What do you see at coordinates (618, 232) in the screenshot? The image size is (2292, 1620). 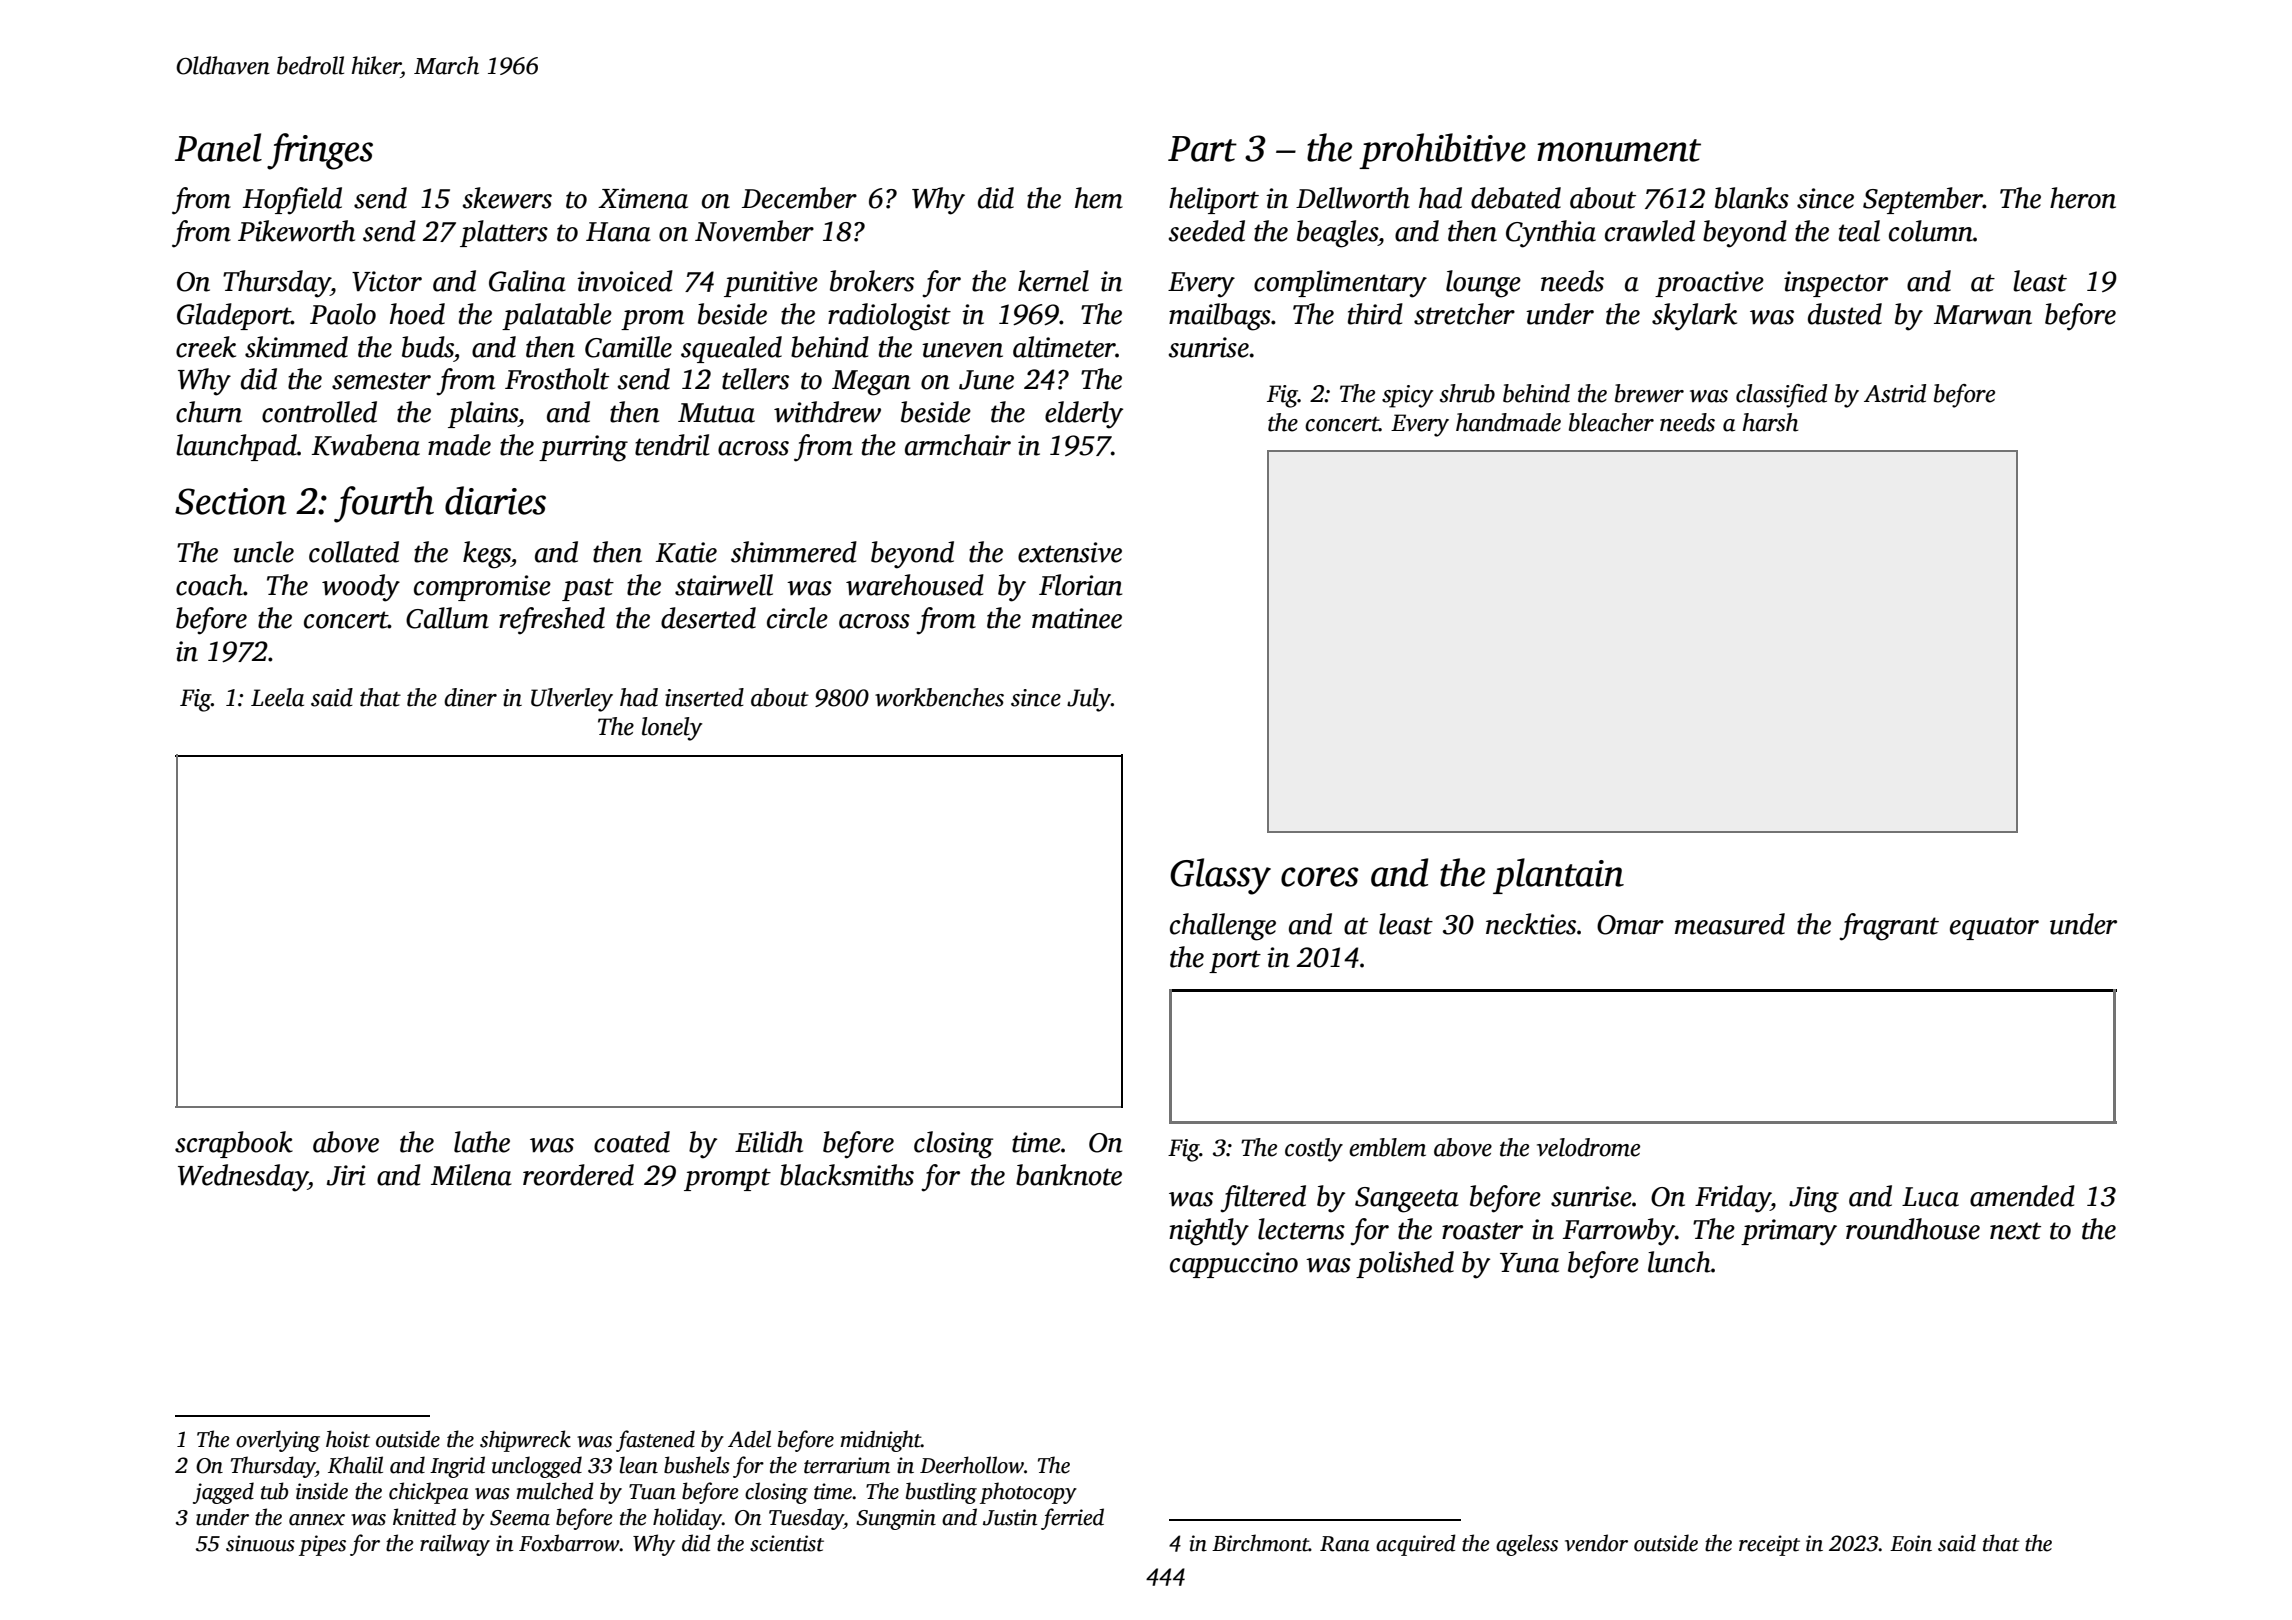 I see `Hana` at bounding box center [618, 232].
